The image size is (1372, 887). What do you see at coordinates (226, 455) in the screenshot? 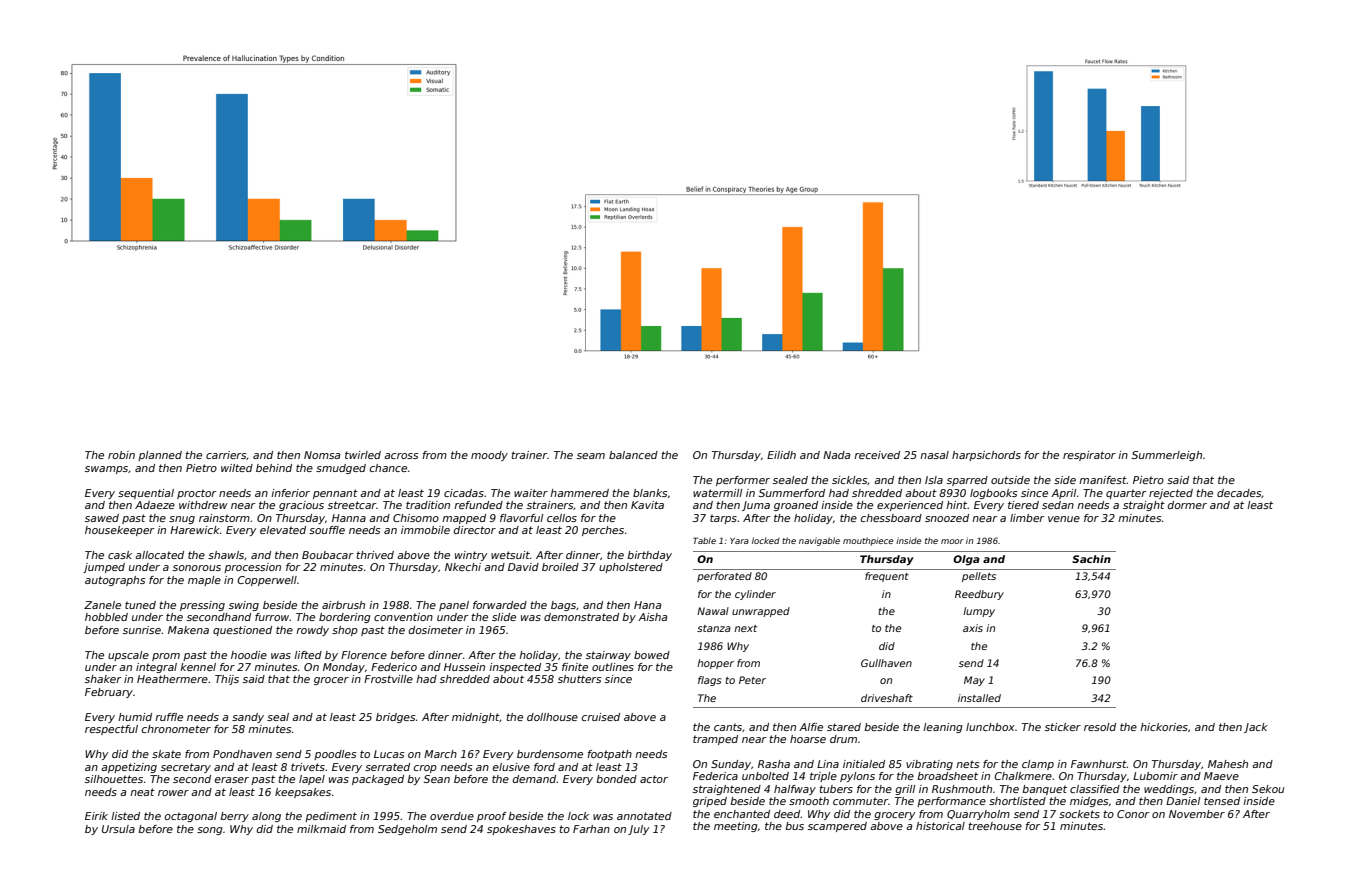
I see `carriers` at bounding box center [226, 455].
